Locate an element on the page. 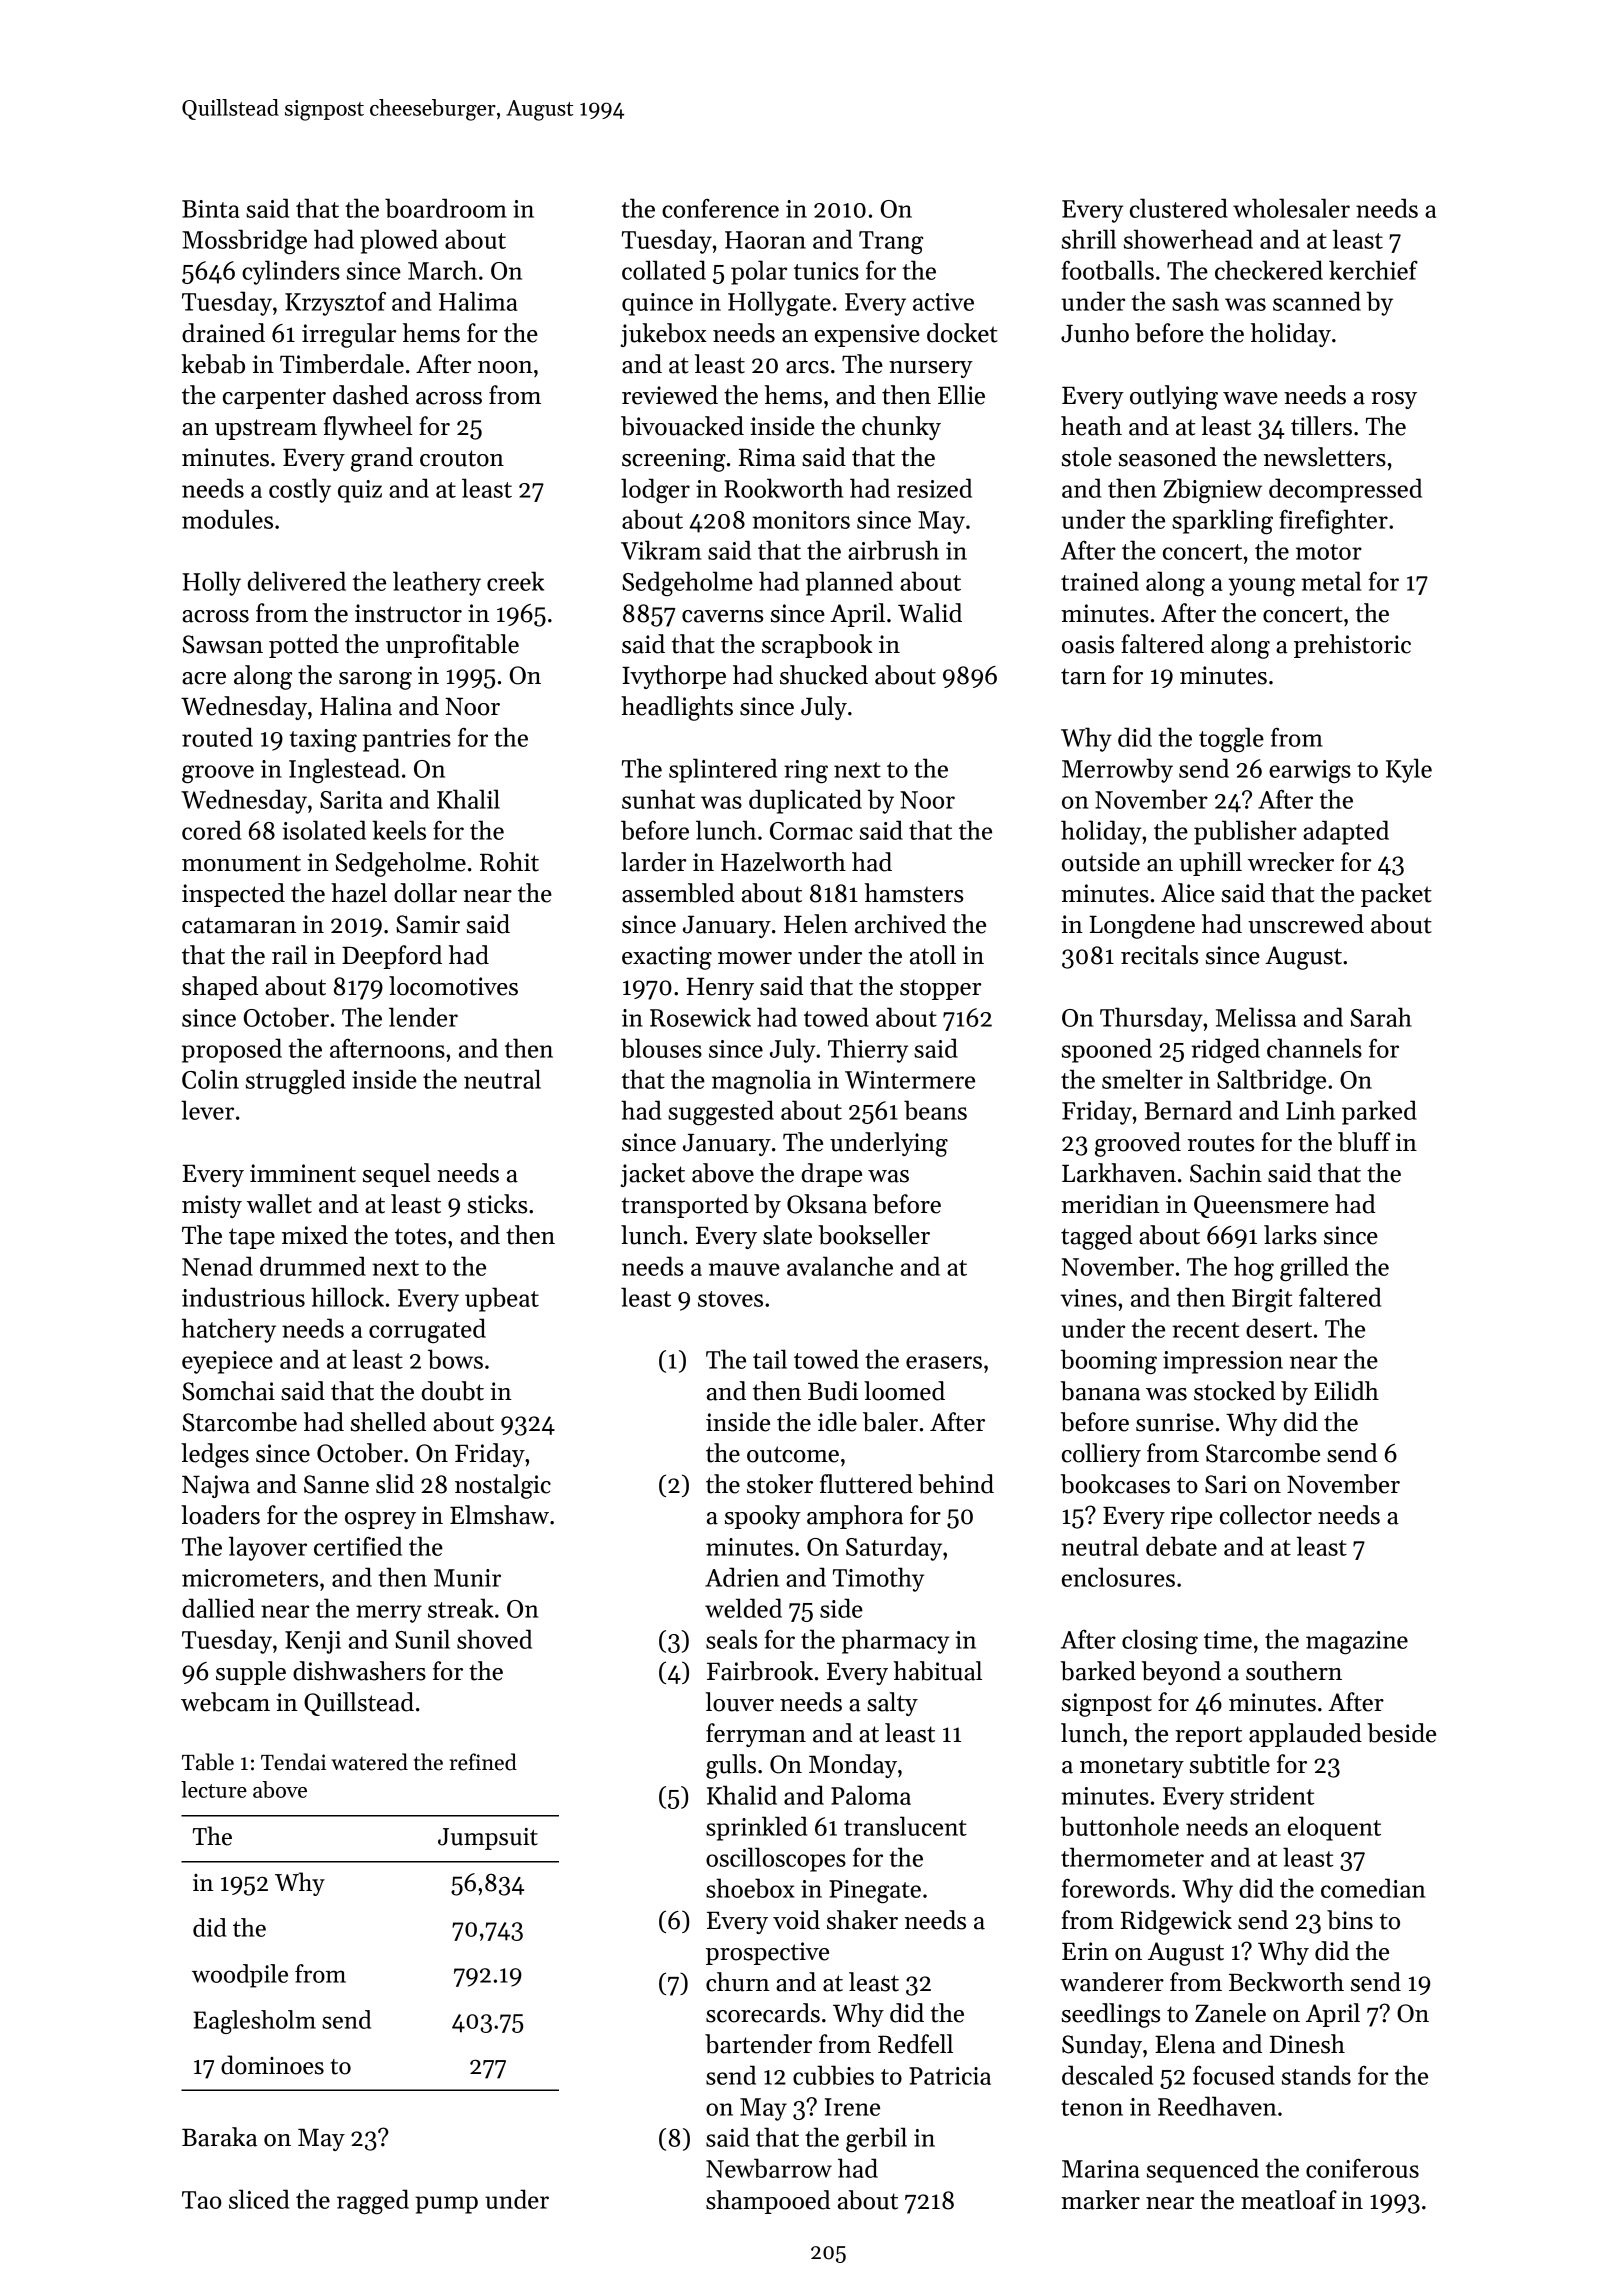 This image has width=1620, height=2292. March is located at coordinates (442, 270).
